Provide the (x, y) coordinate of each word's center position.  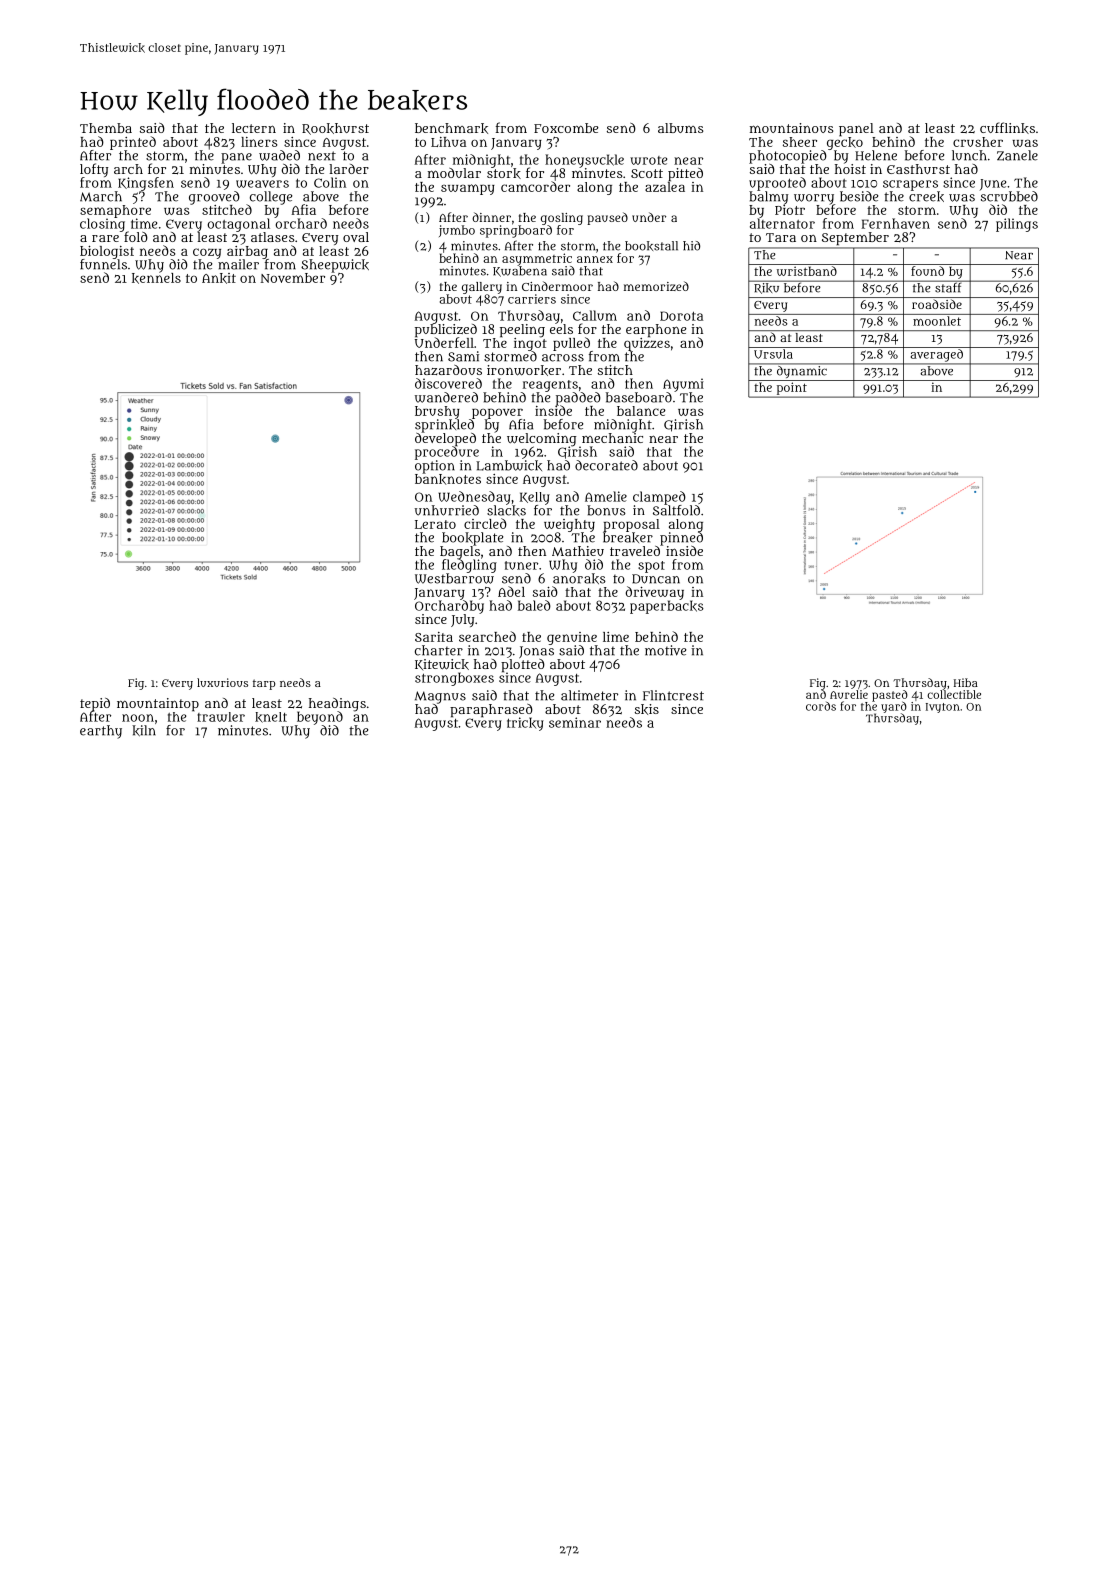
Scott (647, 173)
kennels (156, 278)
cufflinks (1007, 128)
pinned (681, 539)
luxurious (222, 682)
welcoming (542, 439)
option (435, 467)
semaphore (115, 211)
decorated (606, 465)
